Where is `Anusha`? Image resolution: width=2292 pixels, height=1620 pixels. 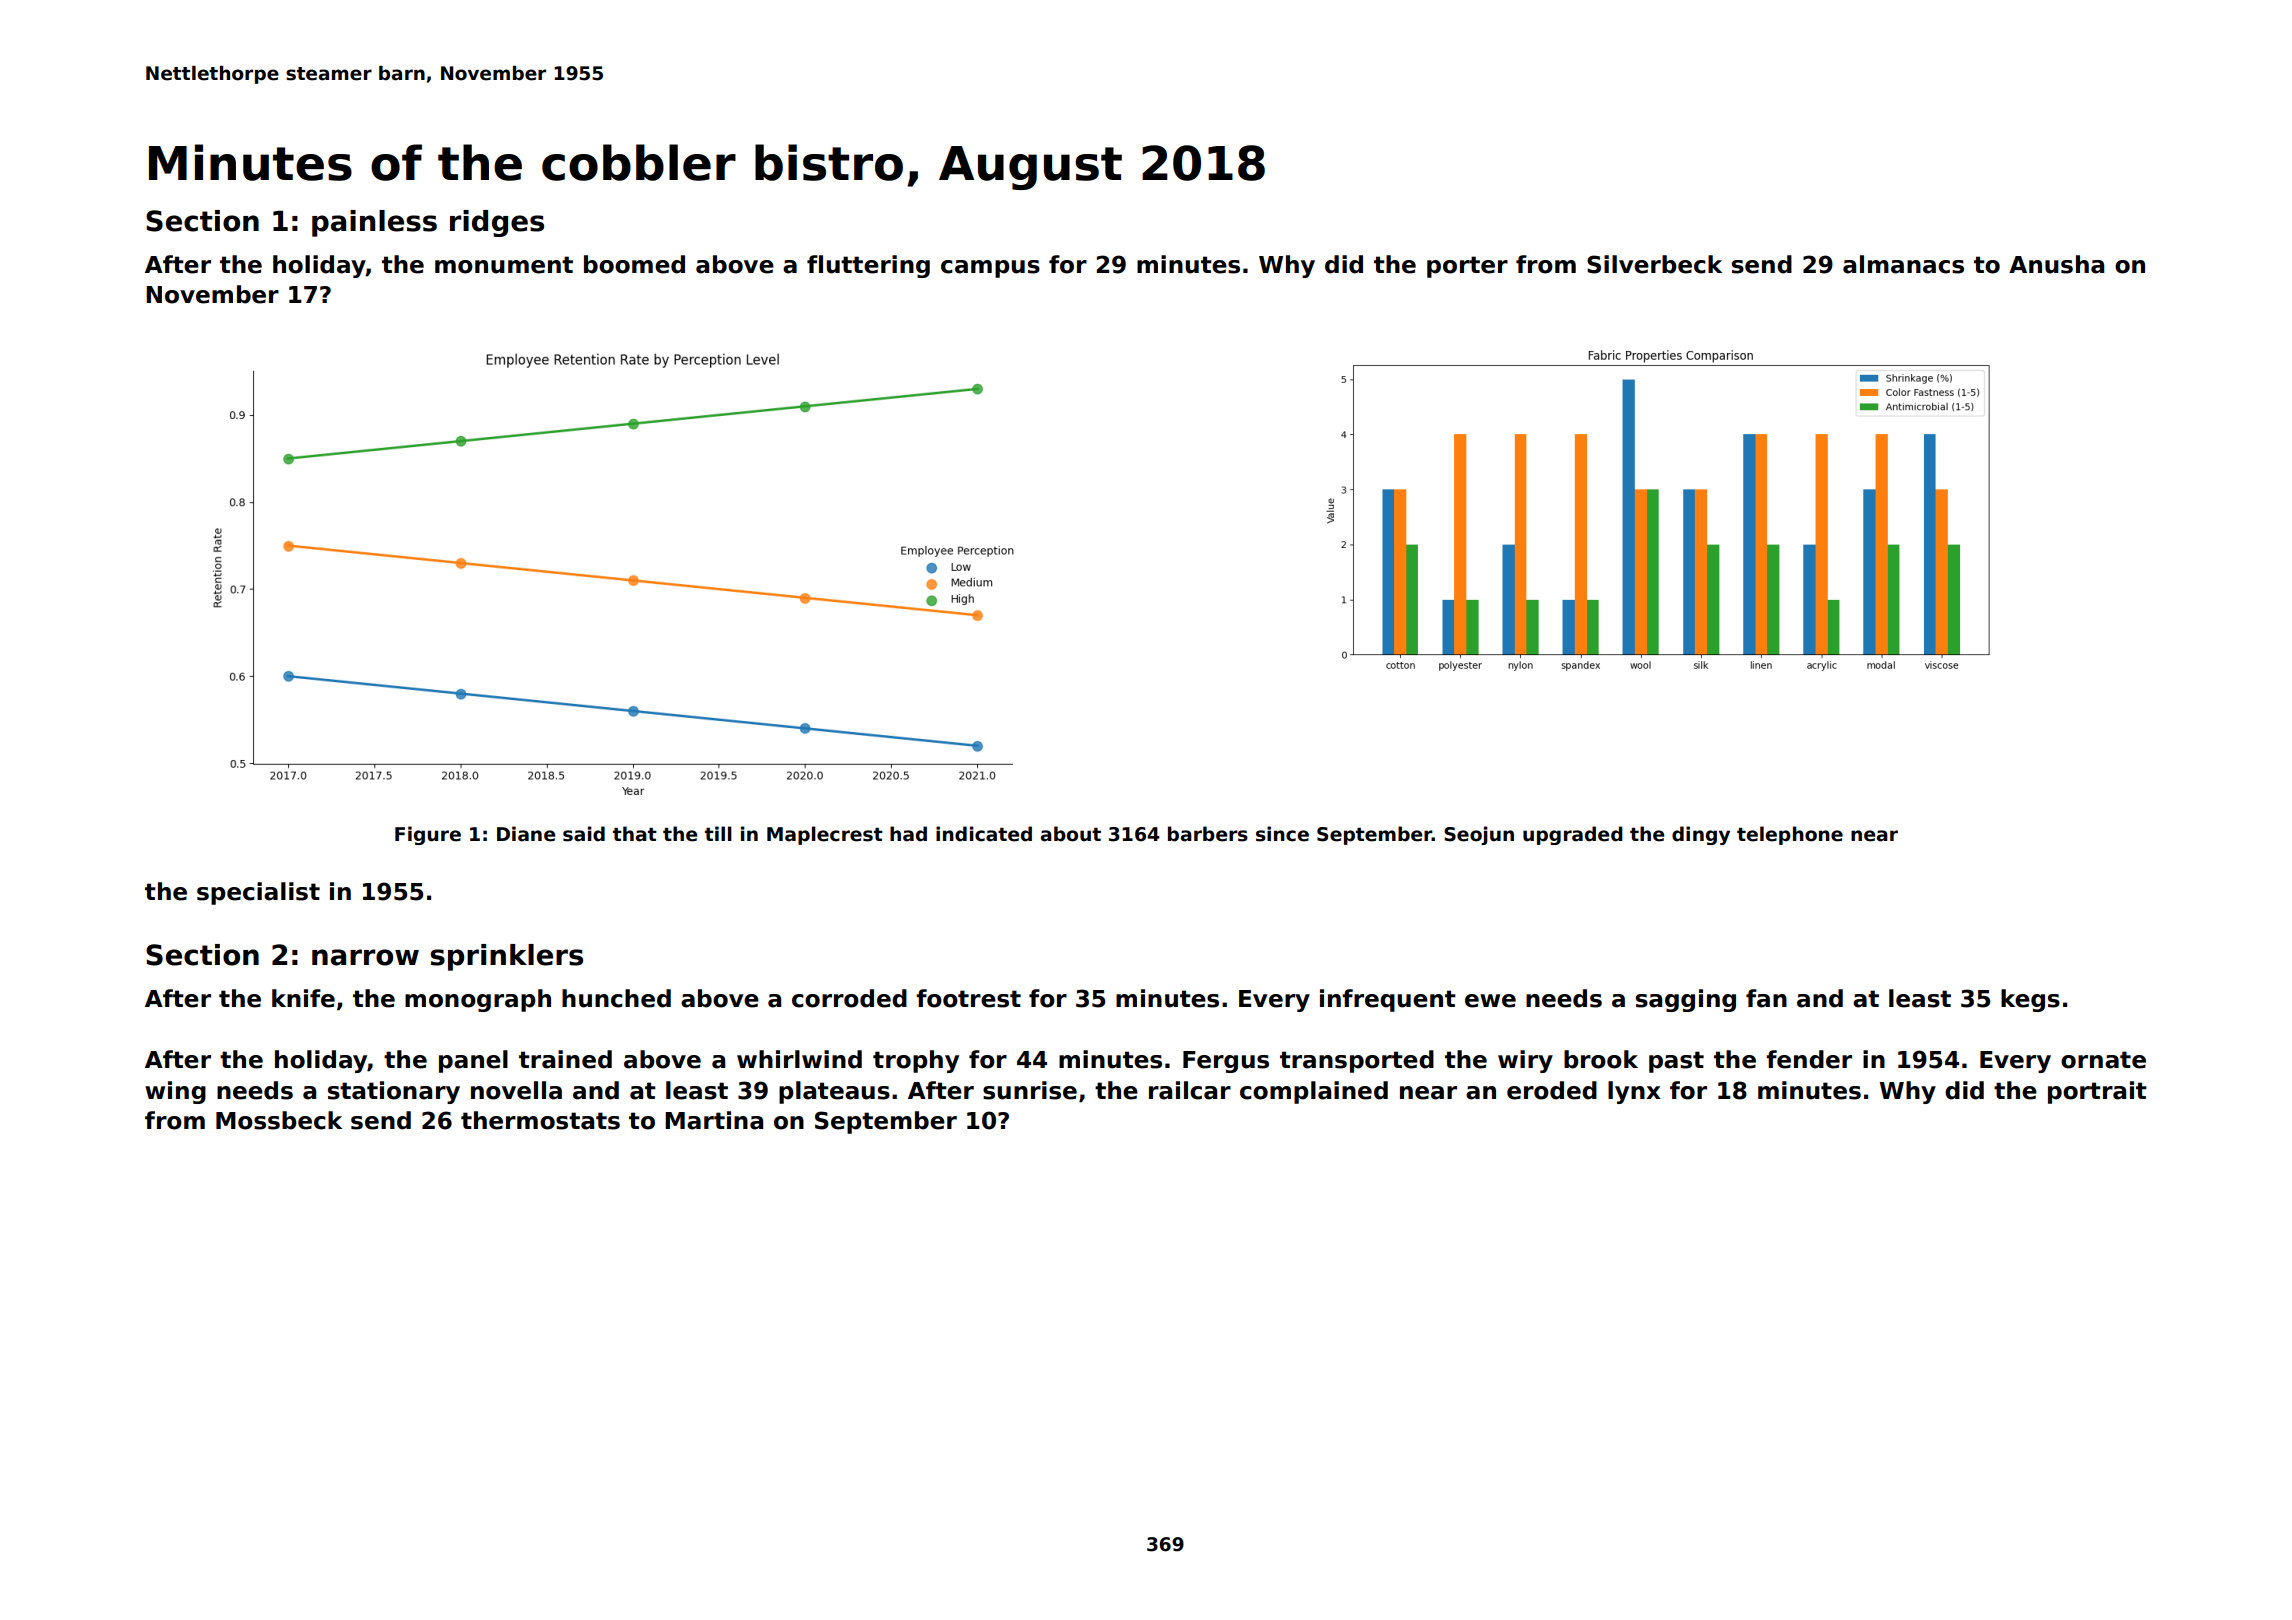
Anusha is located at coordinates (2056, 264).
